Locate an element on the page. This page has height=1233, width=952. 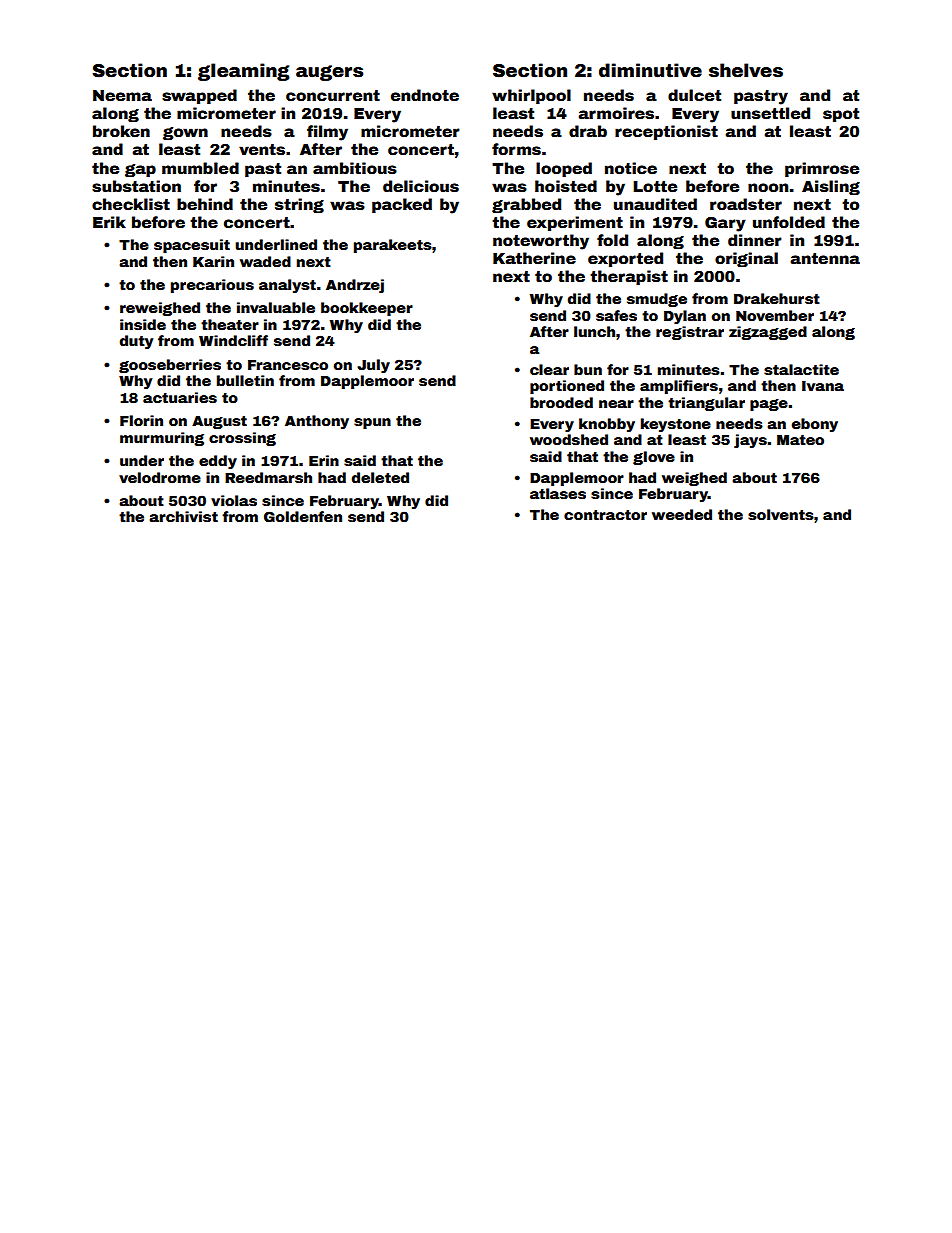
Erik is located at coordinates (109, 222).
